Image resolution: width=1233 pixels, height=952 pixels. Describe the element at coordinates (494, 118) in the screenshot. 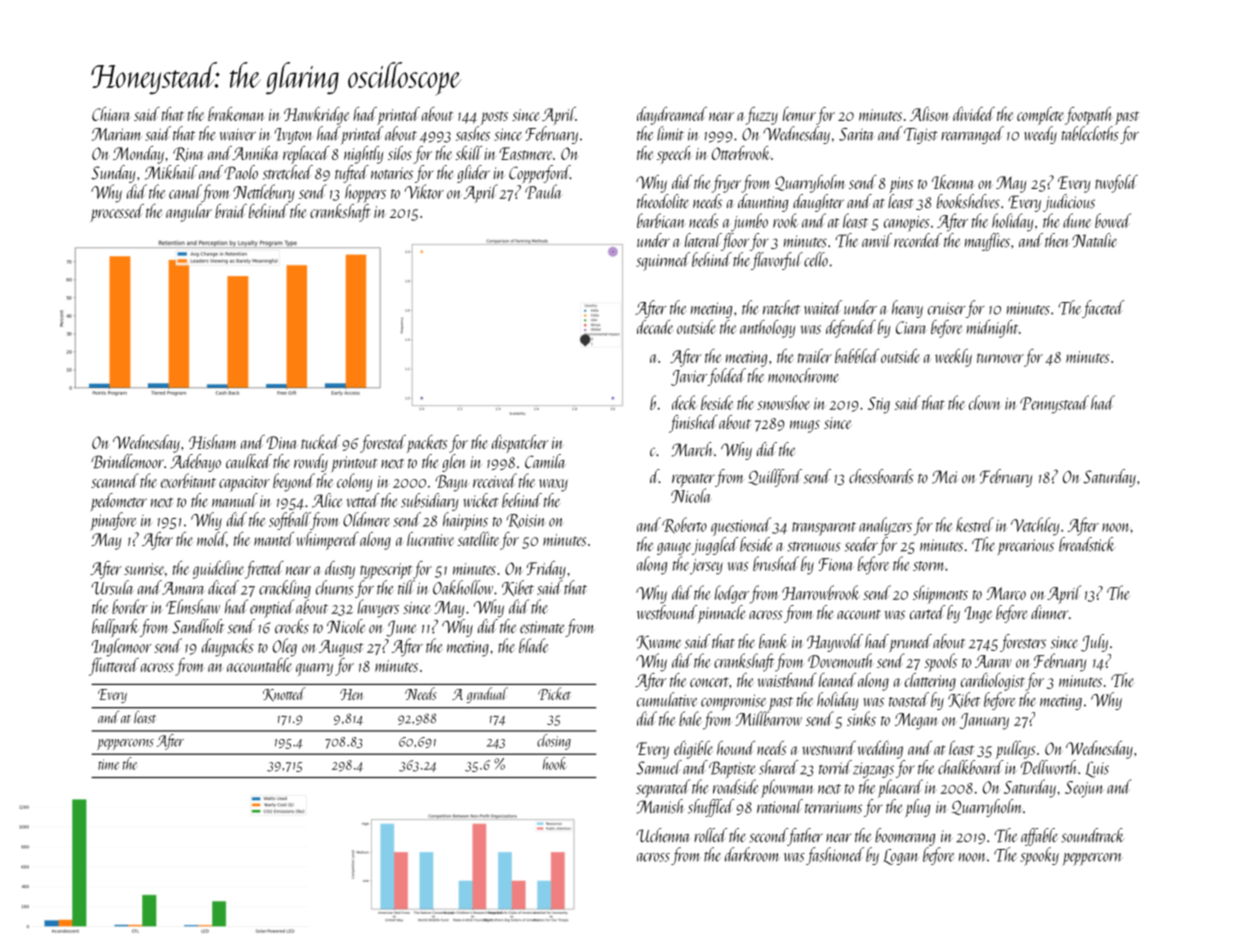

I see `posts` at that location.
